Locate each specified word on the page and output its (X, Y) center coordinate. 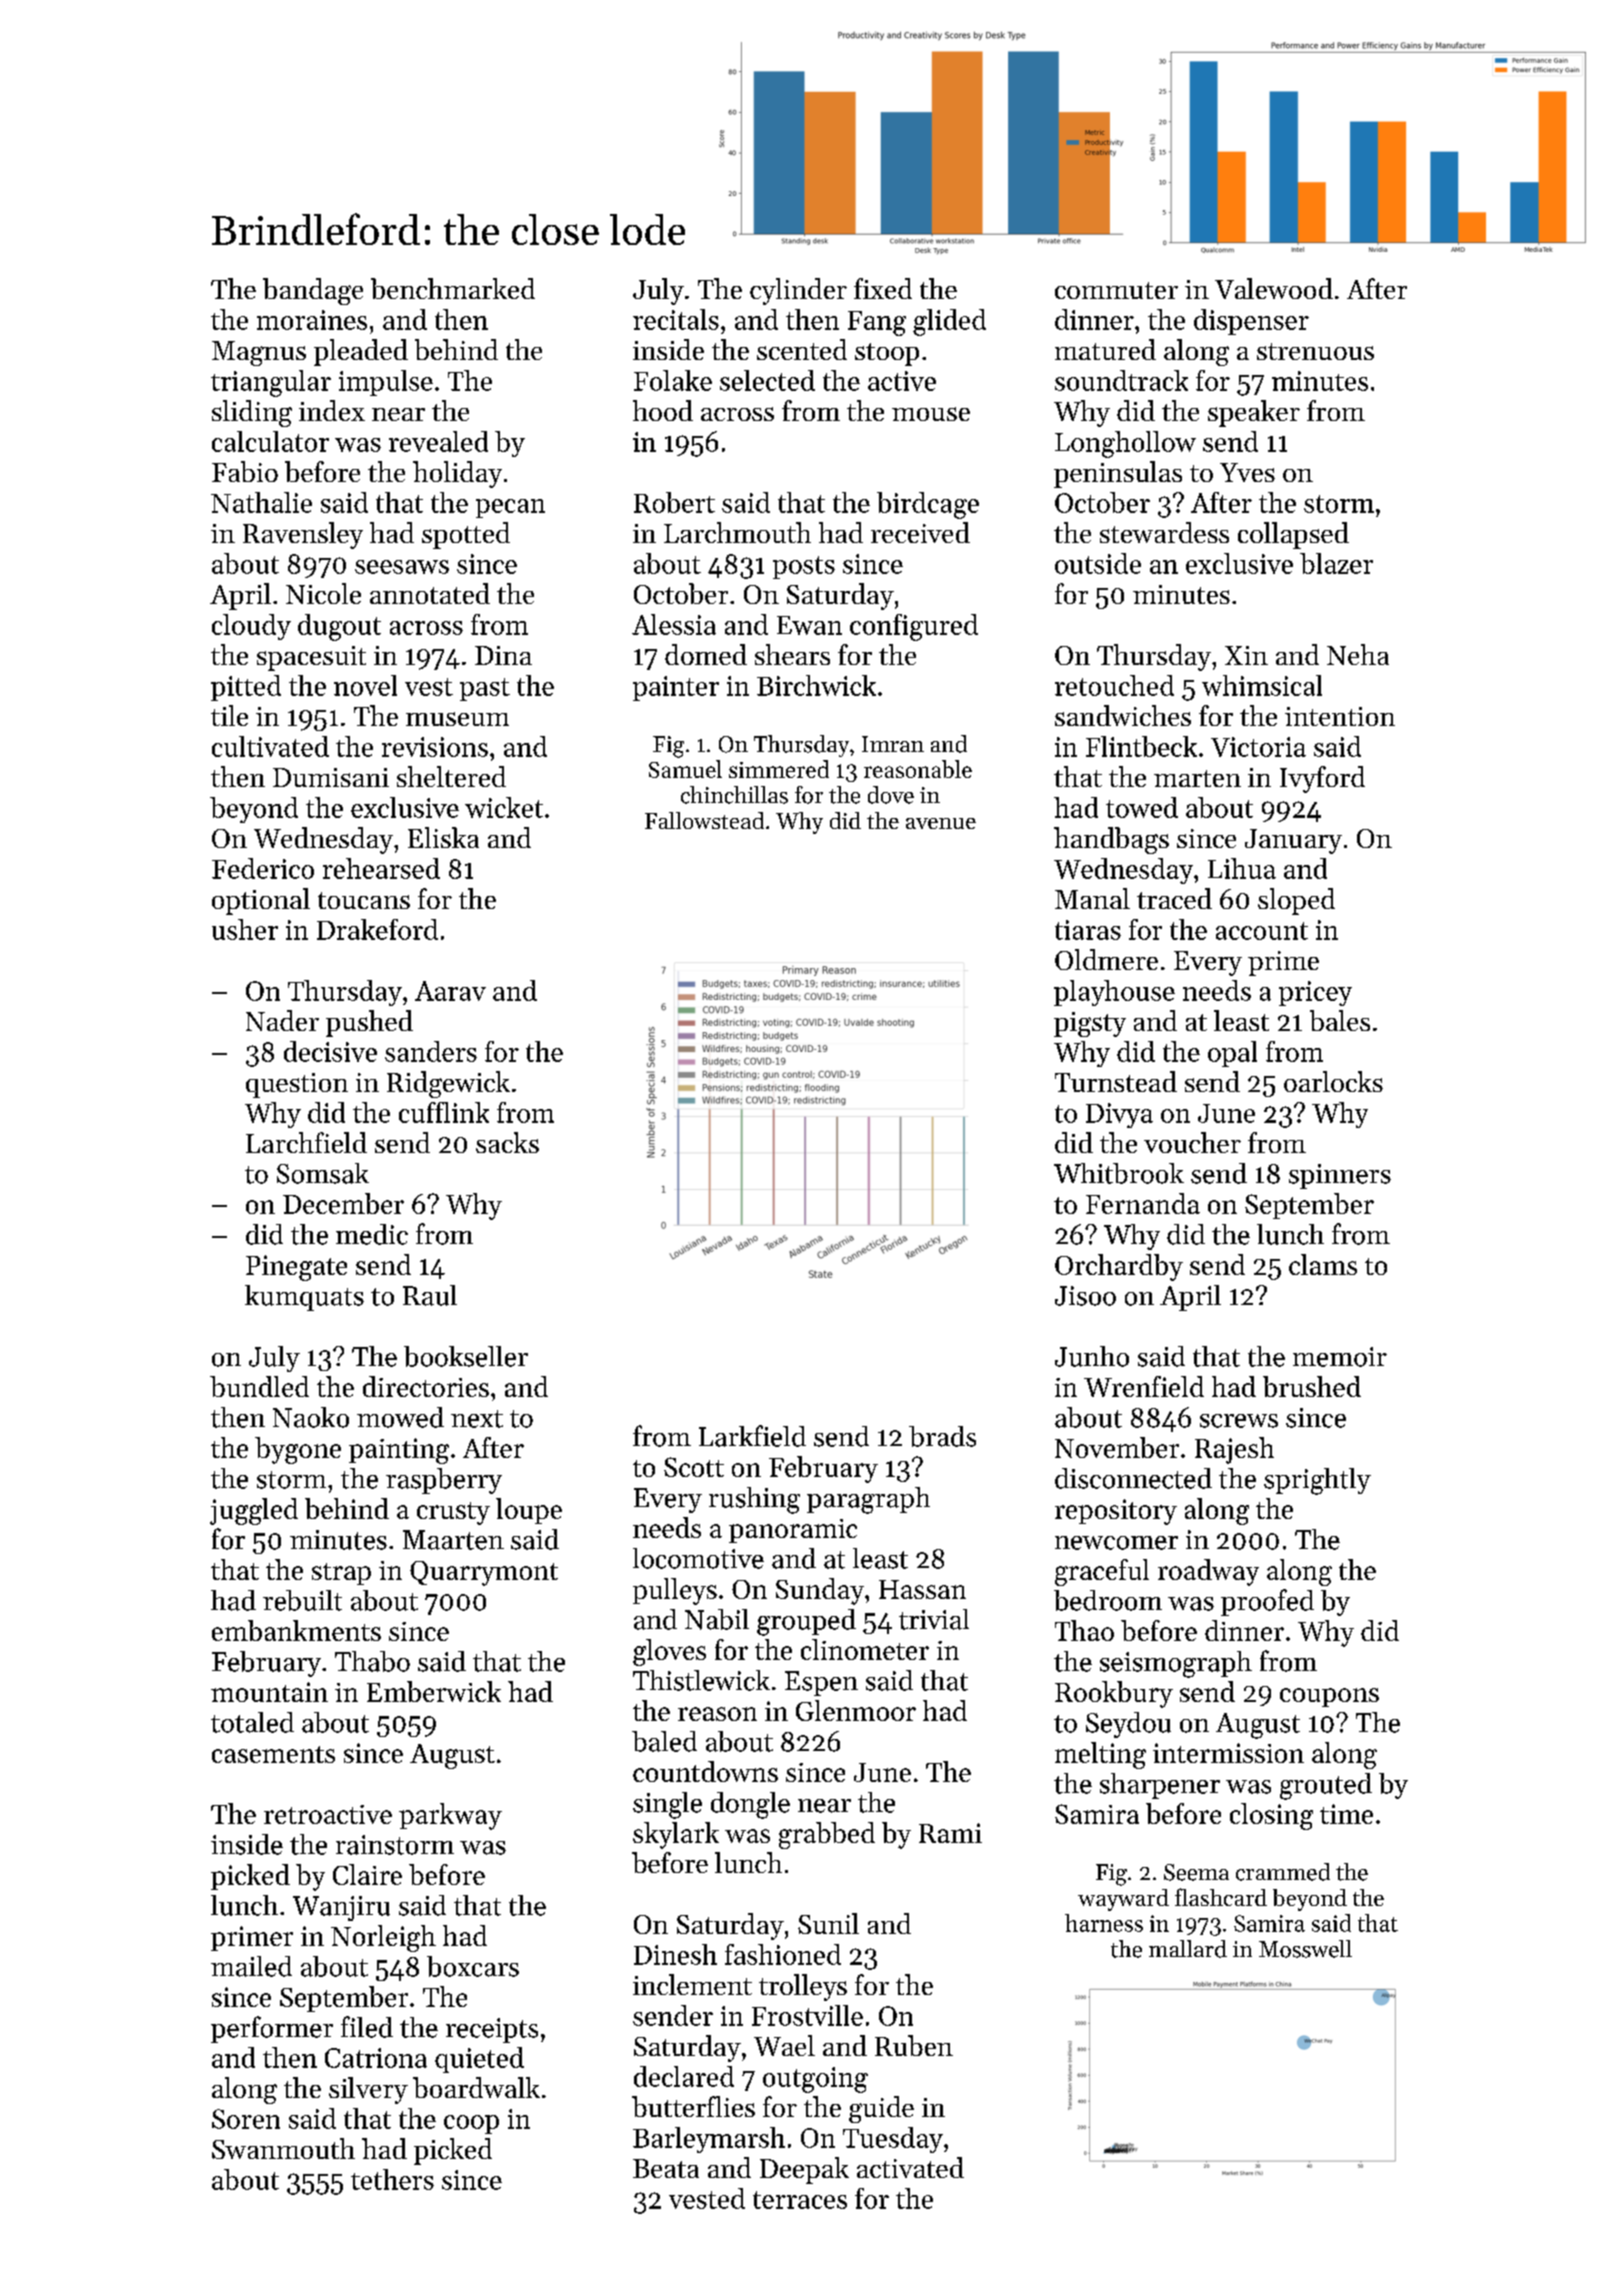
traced (1174, 898)
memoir (1340, 1357)
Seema (1196, 1872)
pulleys (675, 1591)
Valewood (1274, 288)
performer (272, 2029)
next (477, 1419)
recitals (676, 319)
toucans (364, 900)
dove (891, 795)
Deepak (804, 2170)
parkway (450, 1816)
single (667, 1805)
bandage (313, 291)
